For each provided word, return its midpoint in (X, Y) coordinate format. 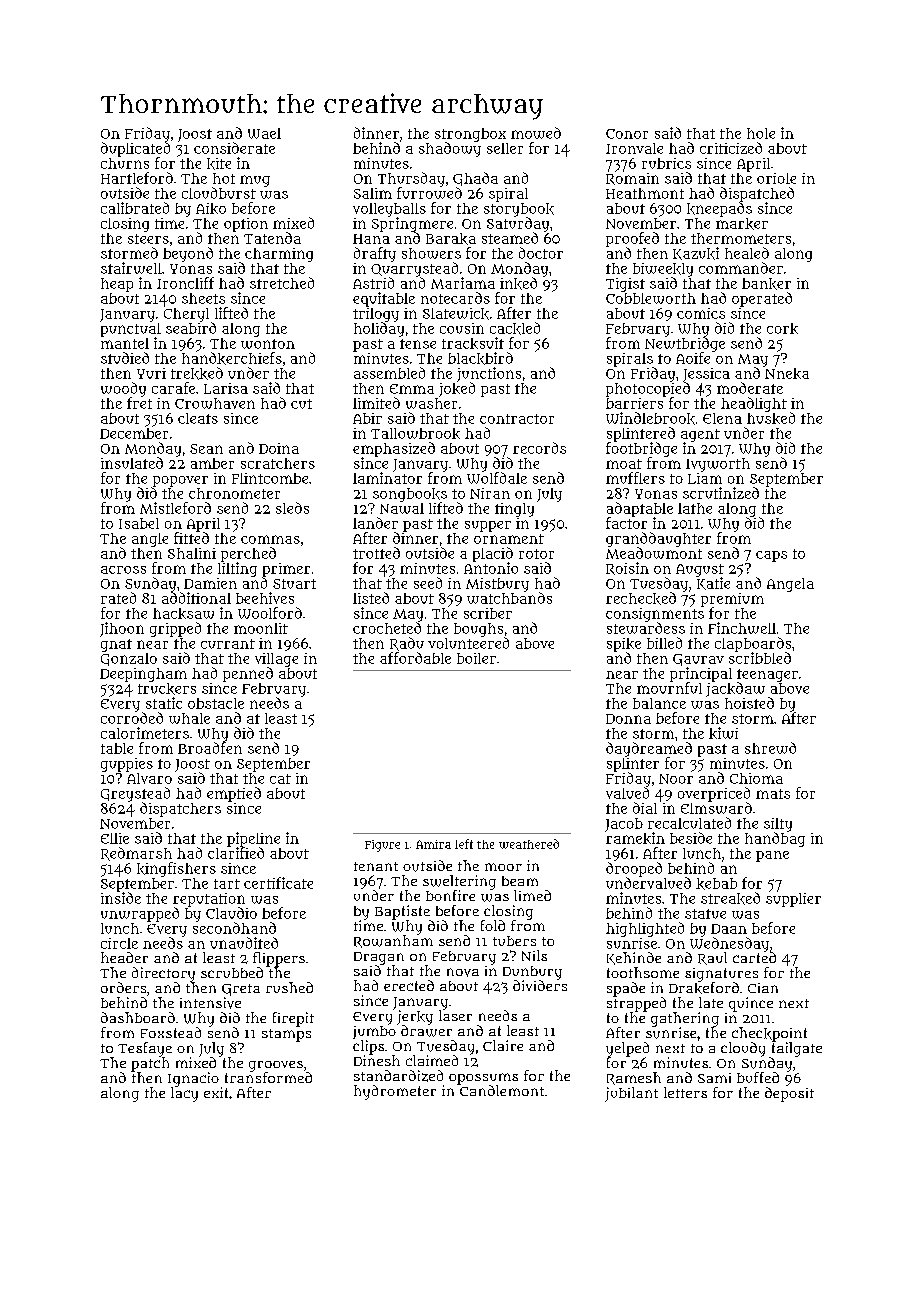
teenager (767, 675)
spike (624, 645)
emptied (234, 794)
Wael (264, 133)
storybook (519, 210)
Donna (628, 719)
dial (645, 808)
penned (248, 674)
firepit (293, 1019)
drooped (634, 869)
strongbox (470, 135)
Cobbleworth (651, 298)
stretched (282, 283)
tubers (514, 941)
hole (761, 133)
